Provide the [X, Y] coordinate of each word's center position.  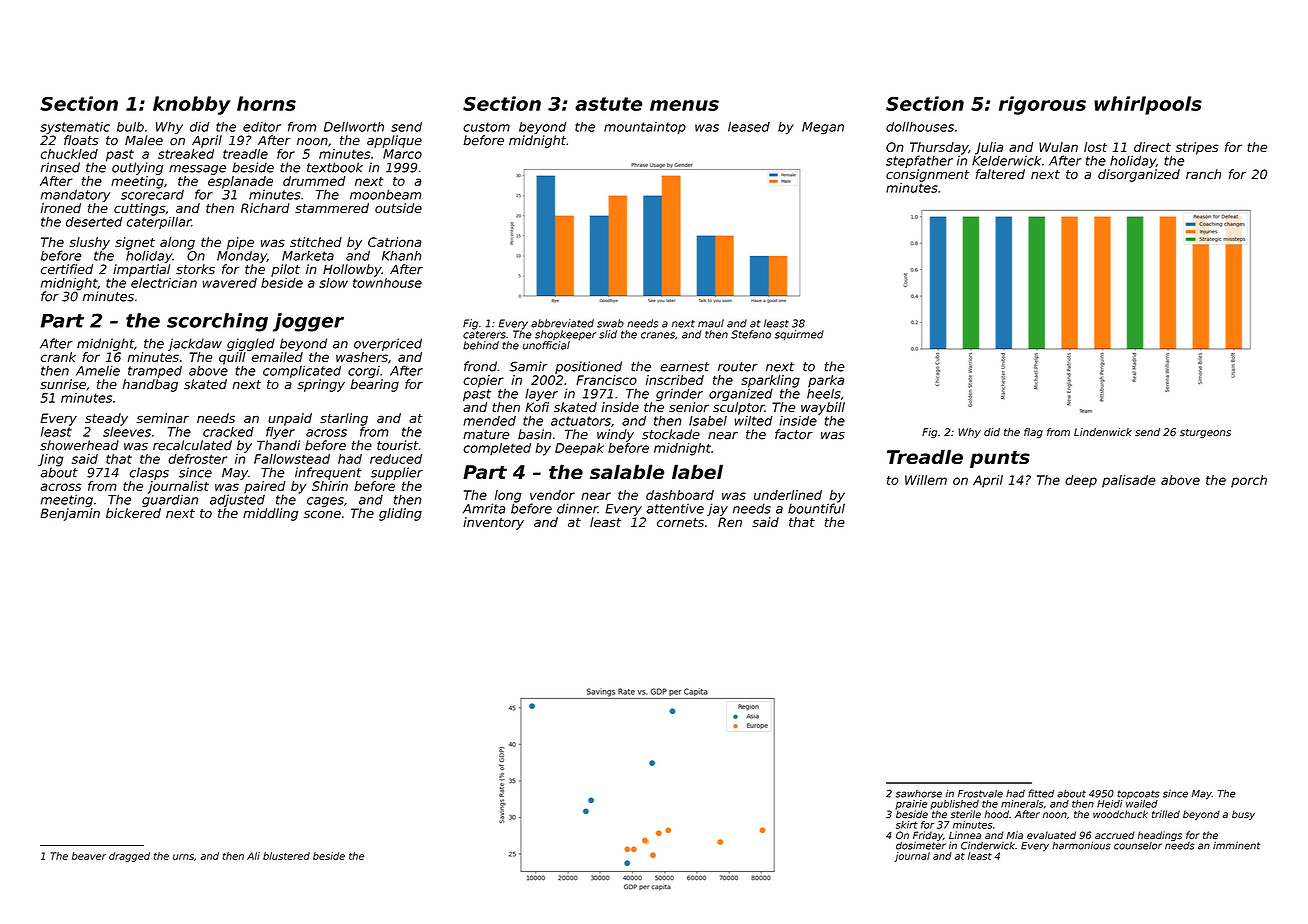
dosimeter [921, 845]
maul [711, 323]
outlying [137, 168]
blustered [286, 856]
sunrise [63, 384]
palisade [1129, 481]
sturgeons [1205, 433]
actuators [581, 421]
